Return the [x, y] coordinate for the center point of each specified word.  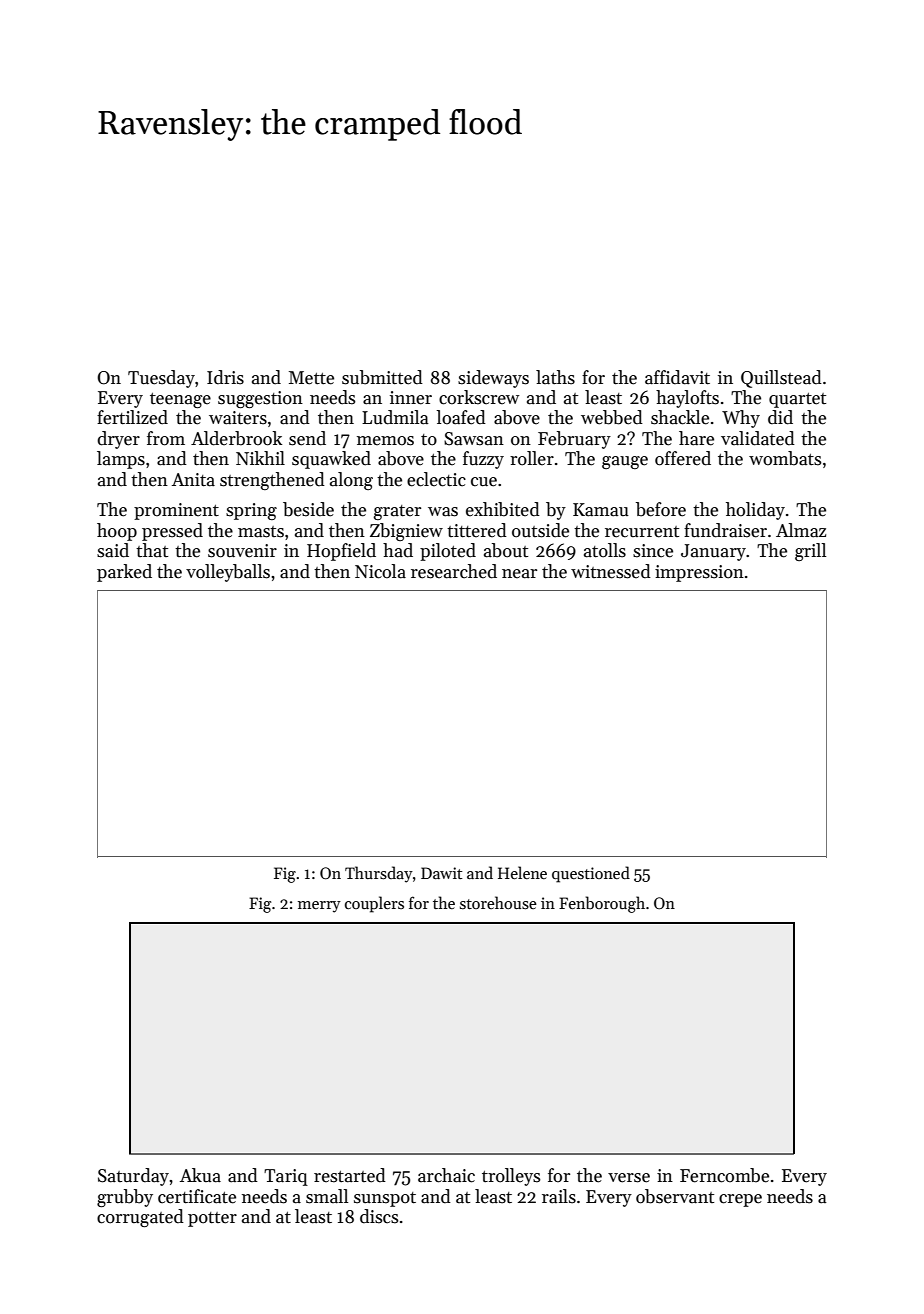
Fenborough [602, 904]
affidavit [677, 377]
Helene [522, 872]
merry [319, 907]
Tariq [286, 1177]
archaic [446, 1175]
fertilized [132, 417]
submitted [382, 377]
